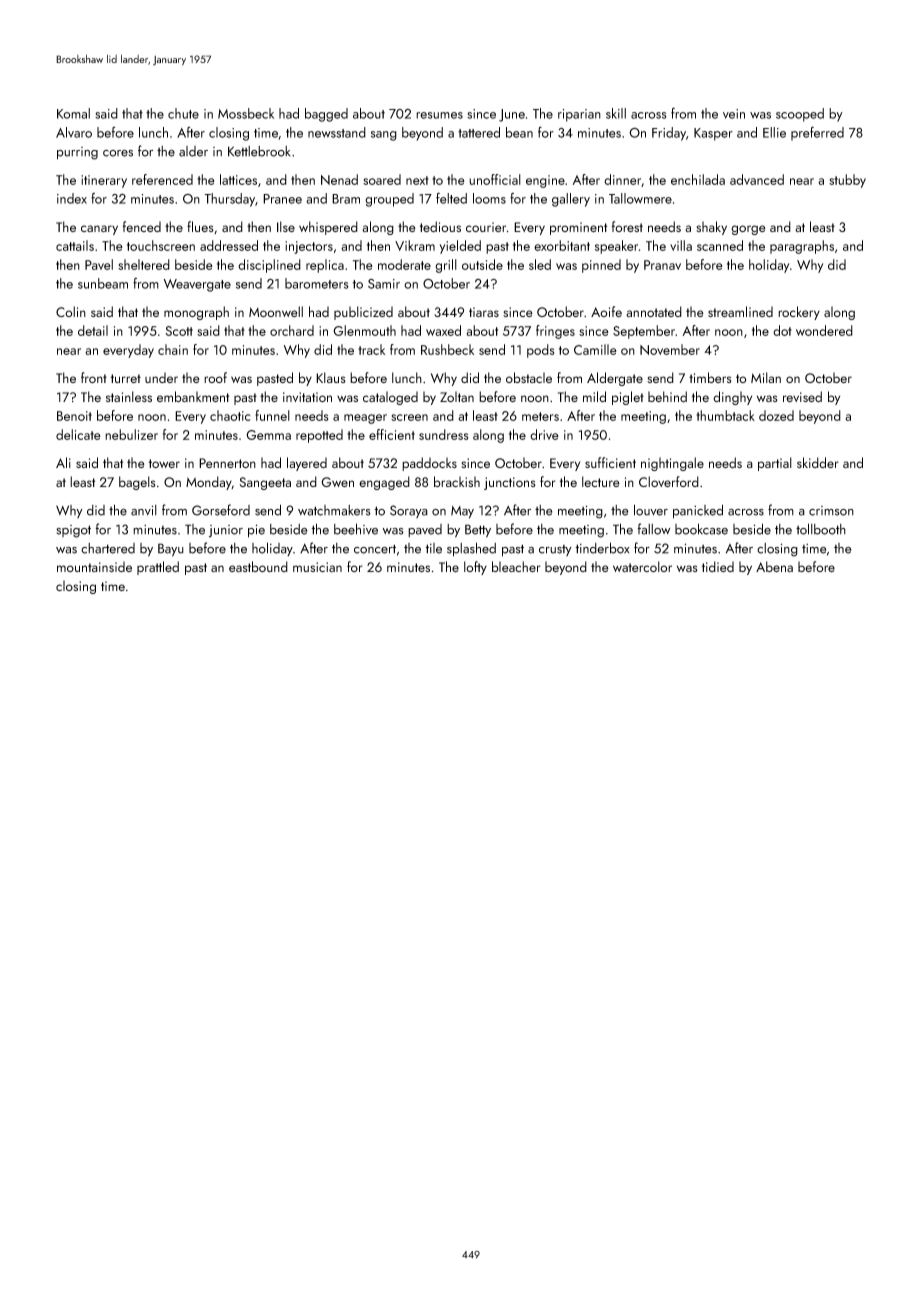  I want to click on sundress, so click(443, 434).
